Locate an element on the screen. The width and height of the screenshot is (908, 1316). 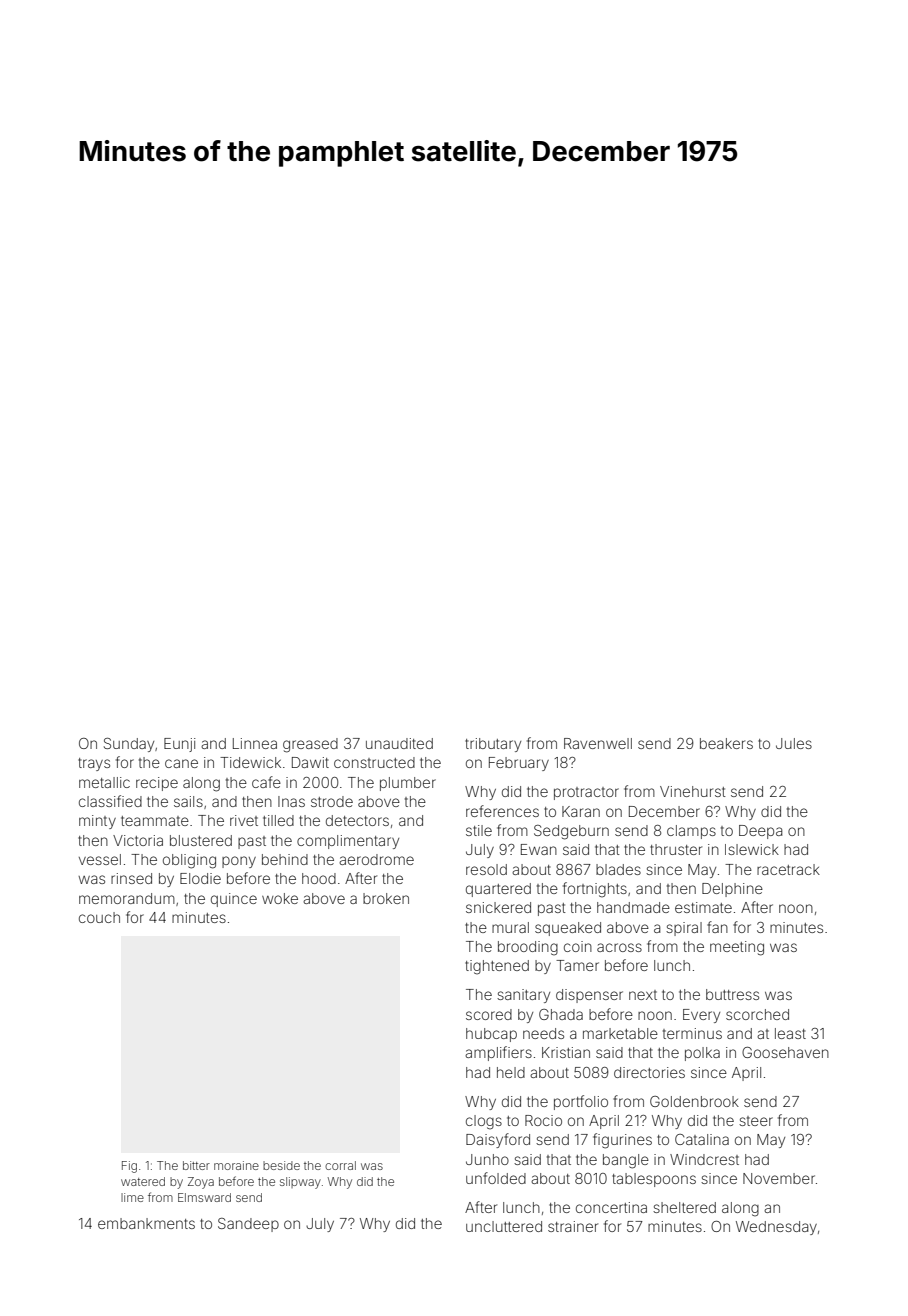
scored is located at coordinates (489, 1014).
